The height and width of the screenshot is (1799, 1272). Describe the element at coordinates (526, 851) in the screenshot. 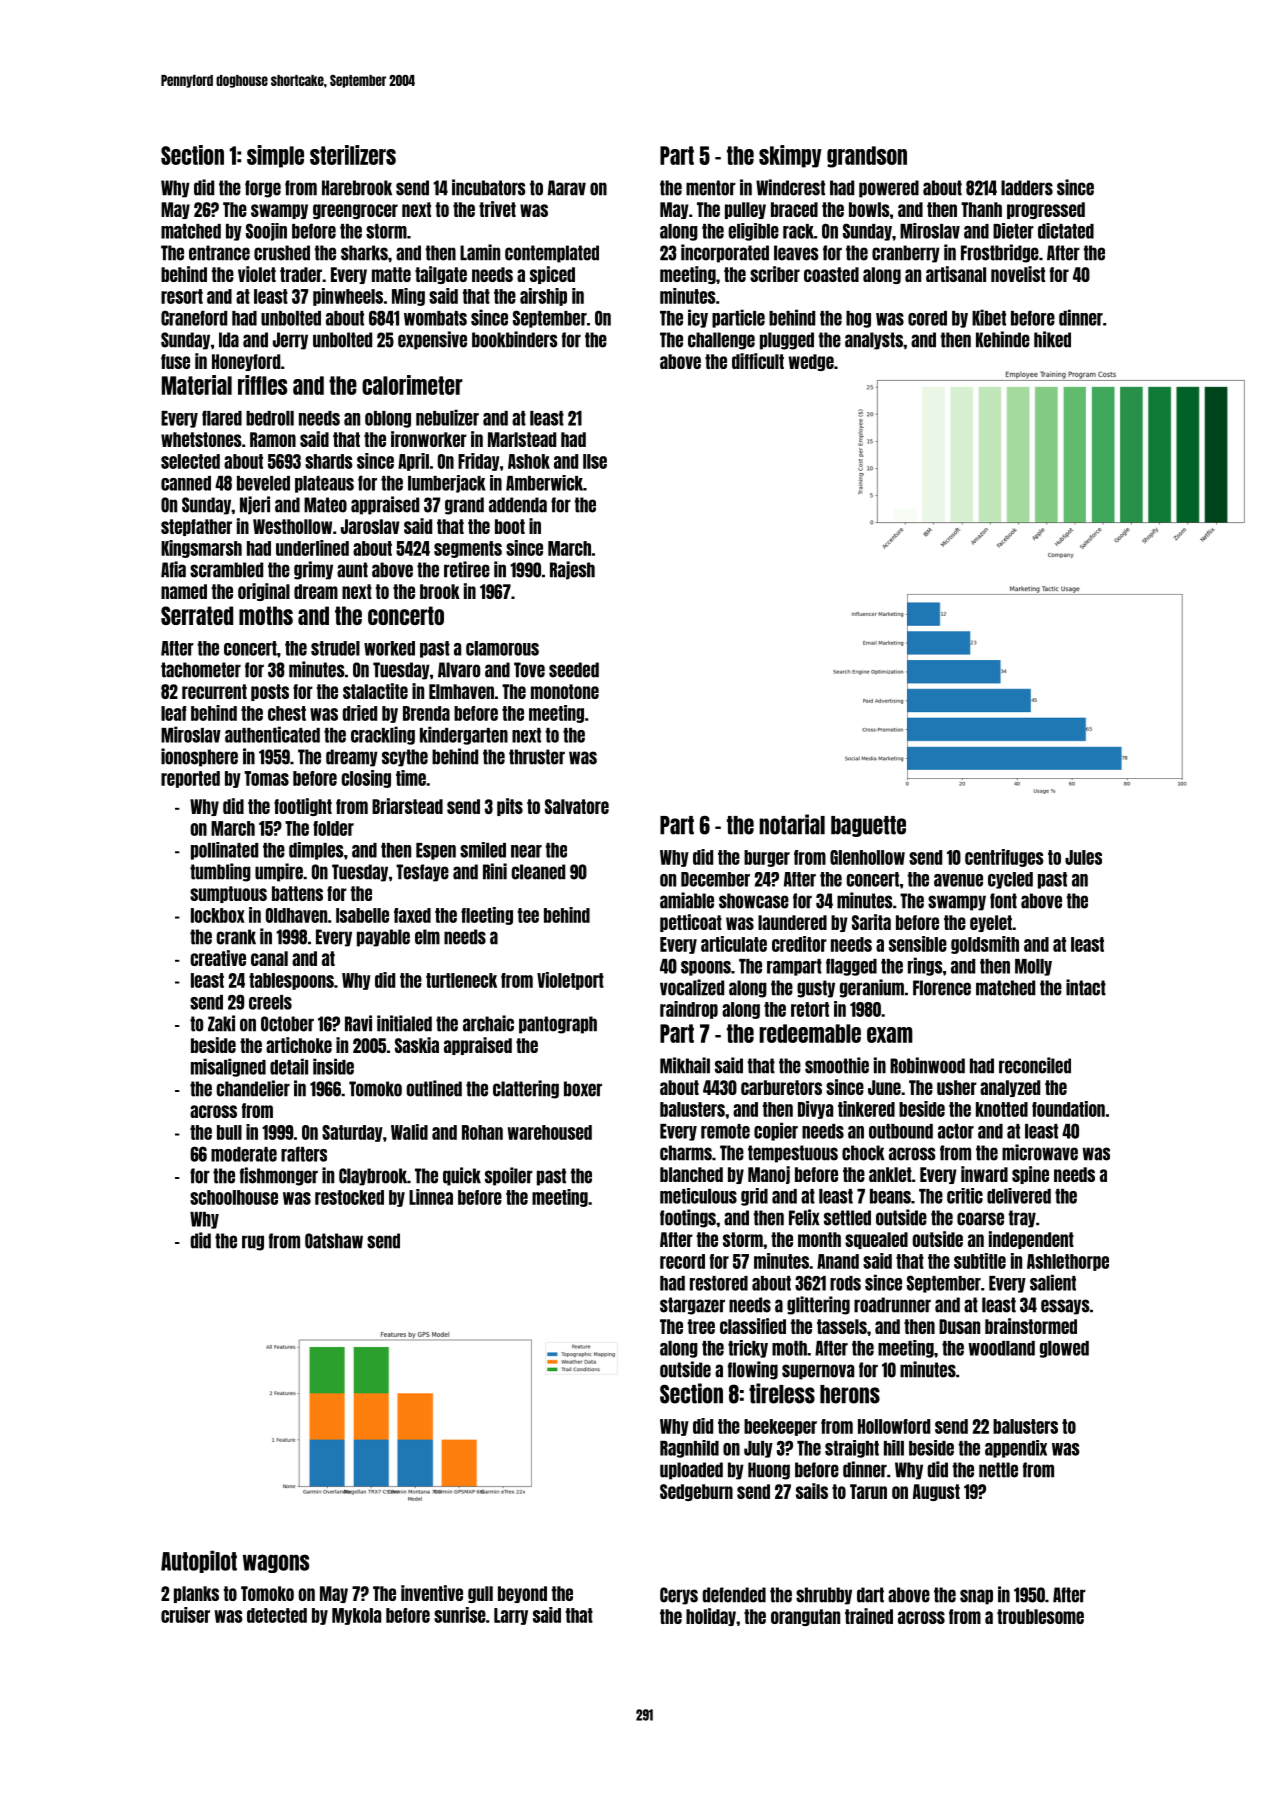

I see `near` at that location.
